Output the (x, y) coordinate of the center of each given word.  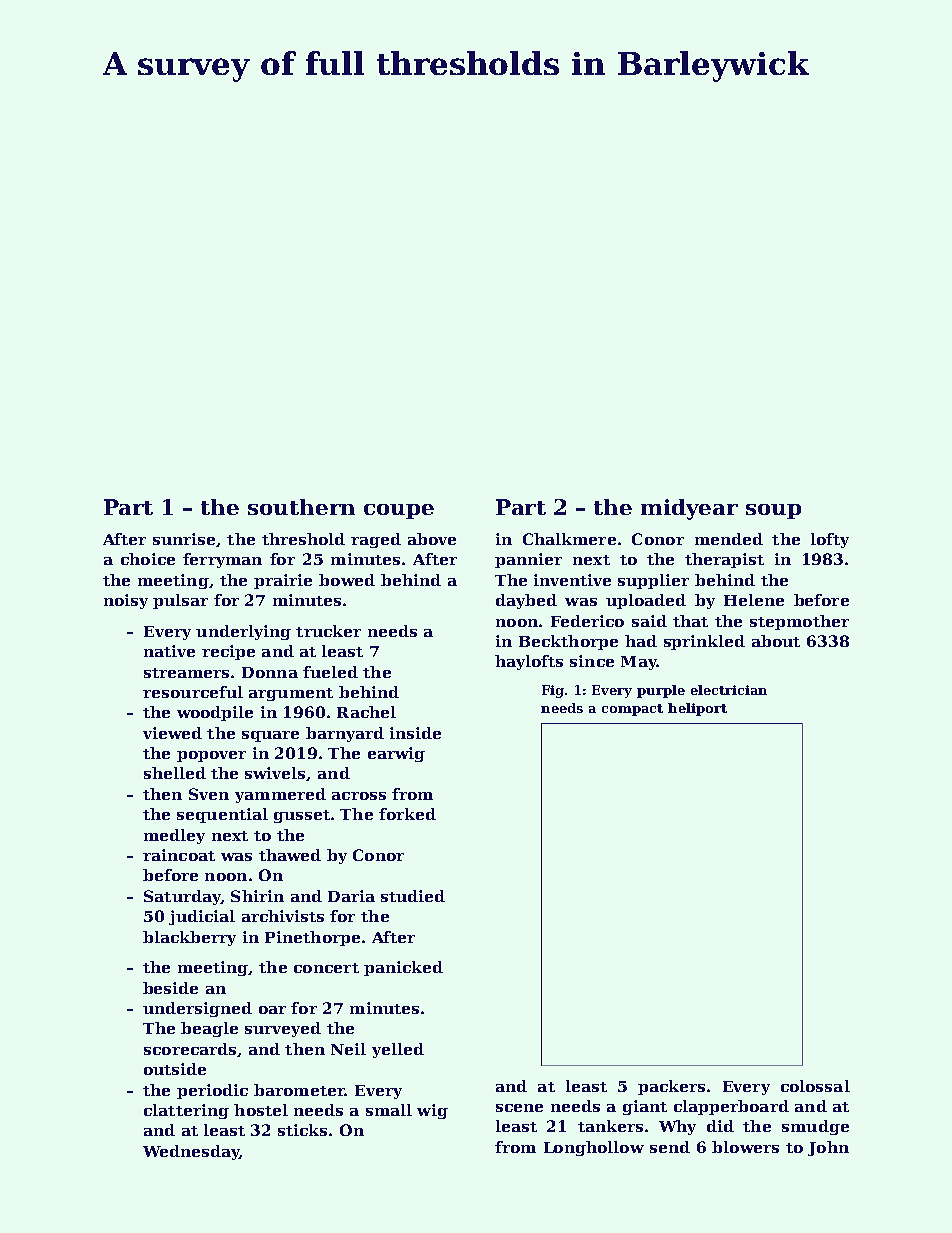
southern (301, 507)
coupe (399, 511)
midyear (689, 509)
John (828, 1148)
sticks (302, 1130)
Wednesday (191, 1152)
